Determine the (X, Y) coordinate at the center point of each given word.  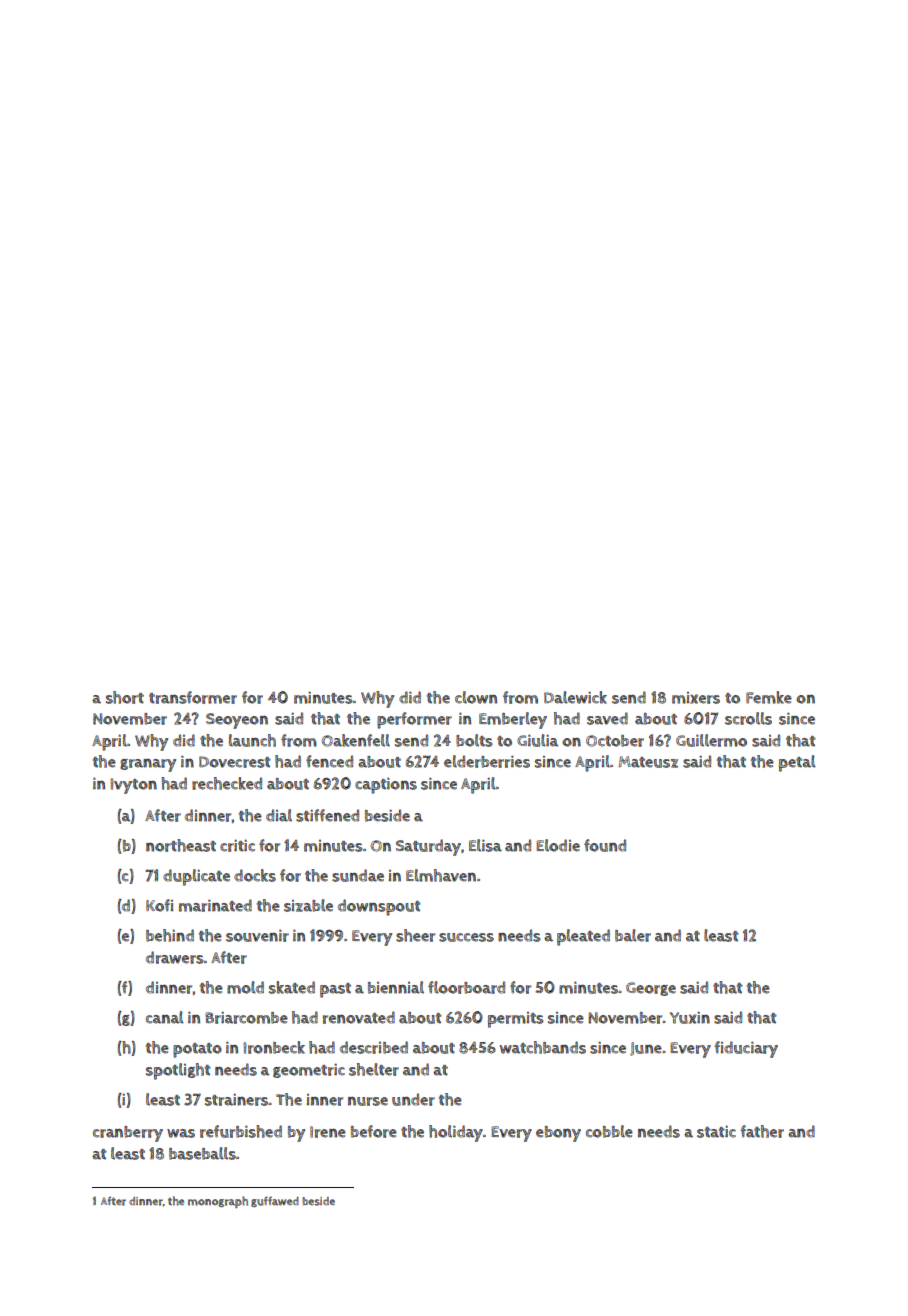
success (466, 937)
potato (197, 1050)
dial (279, 815)
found (605, 845)
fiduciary (746, 1049)
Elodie (558, 845)
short (125, 697)
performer (414, 720)
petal (797, 763)
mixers (696, 698)
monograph (218, 1202)
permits (516, 1020)
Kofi (159, 905)
